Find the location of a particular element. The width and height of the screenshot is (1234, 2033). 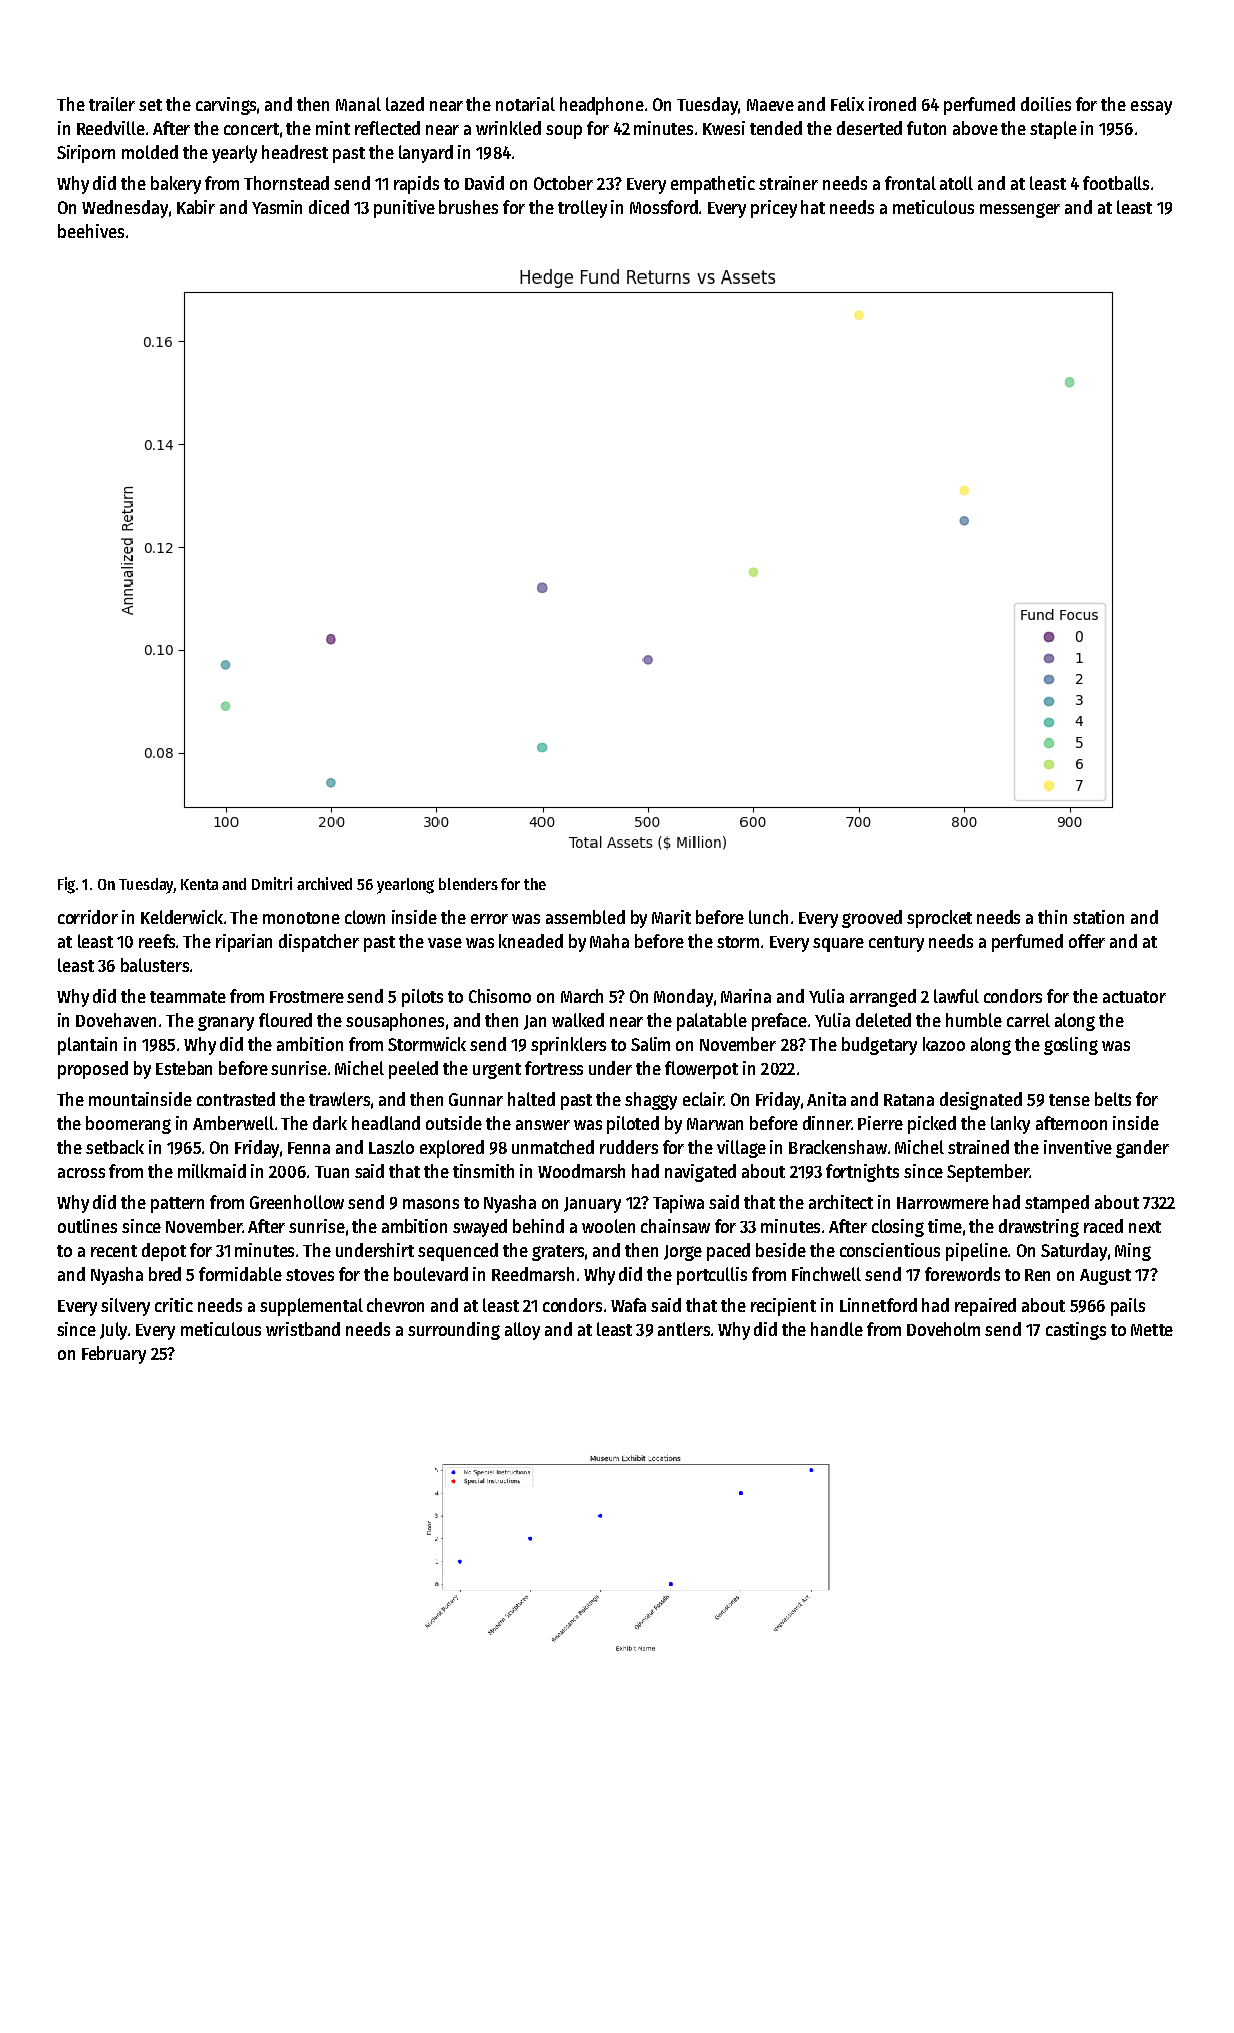

blenders is located at coordinates (468, 884).
